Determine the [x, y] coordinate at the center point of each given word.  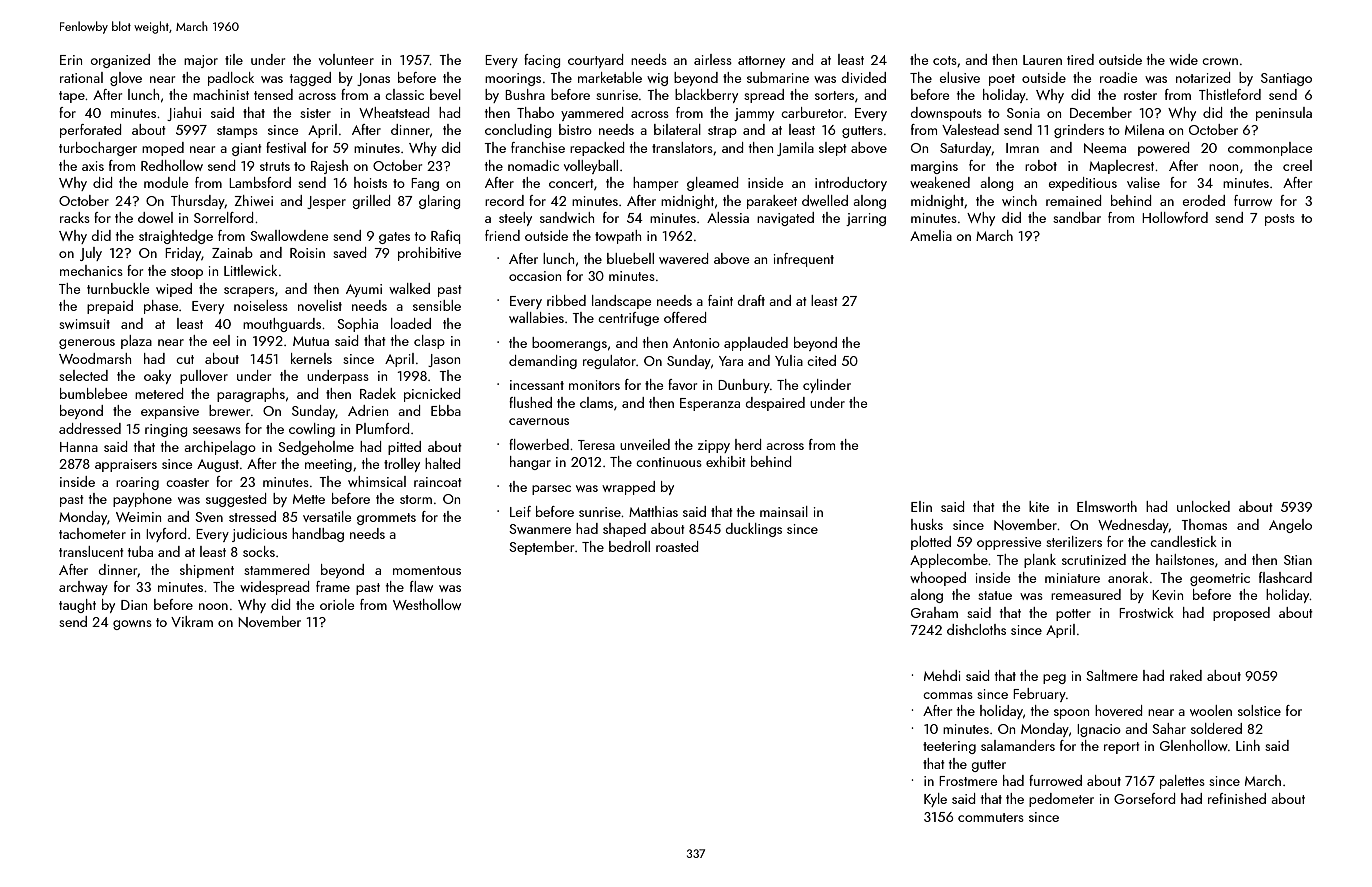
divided [863, 77]
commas [948, 695]
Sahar [1169, 728]
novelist [320, 305]
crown [1220, 61]
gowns [132, 625]
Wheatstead [394, 112]
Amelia [931, 235]
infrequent [804, 260]
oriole [337, 604]
